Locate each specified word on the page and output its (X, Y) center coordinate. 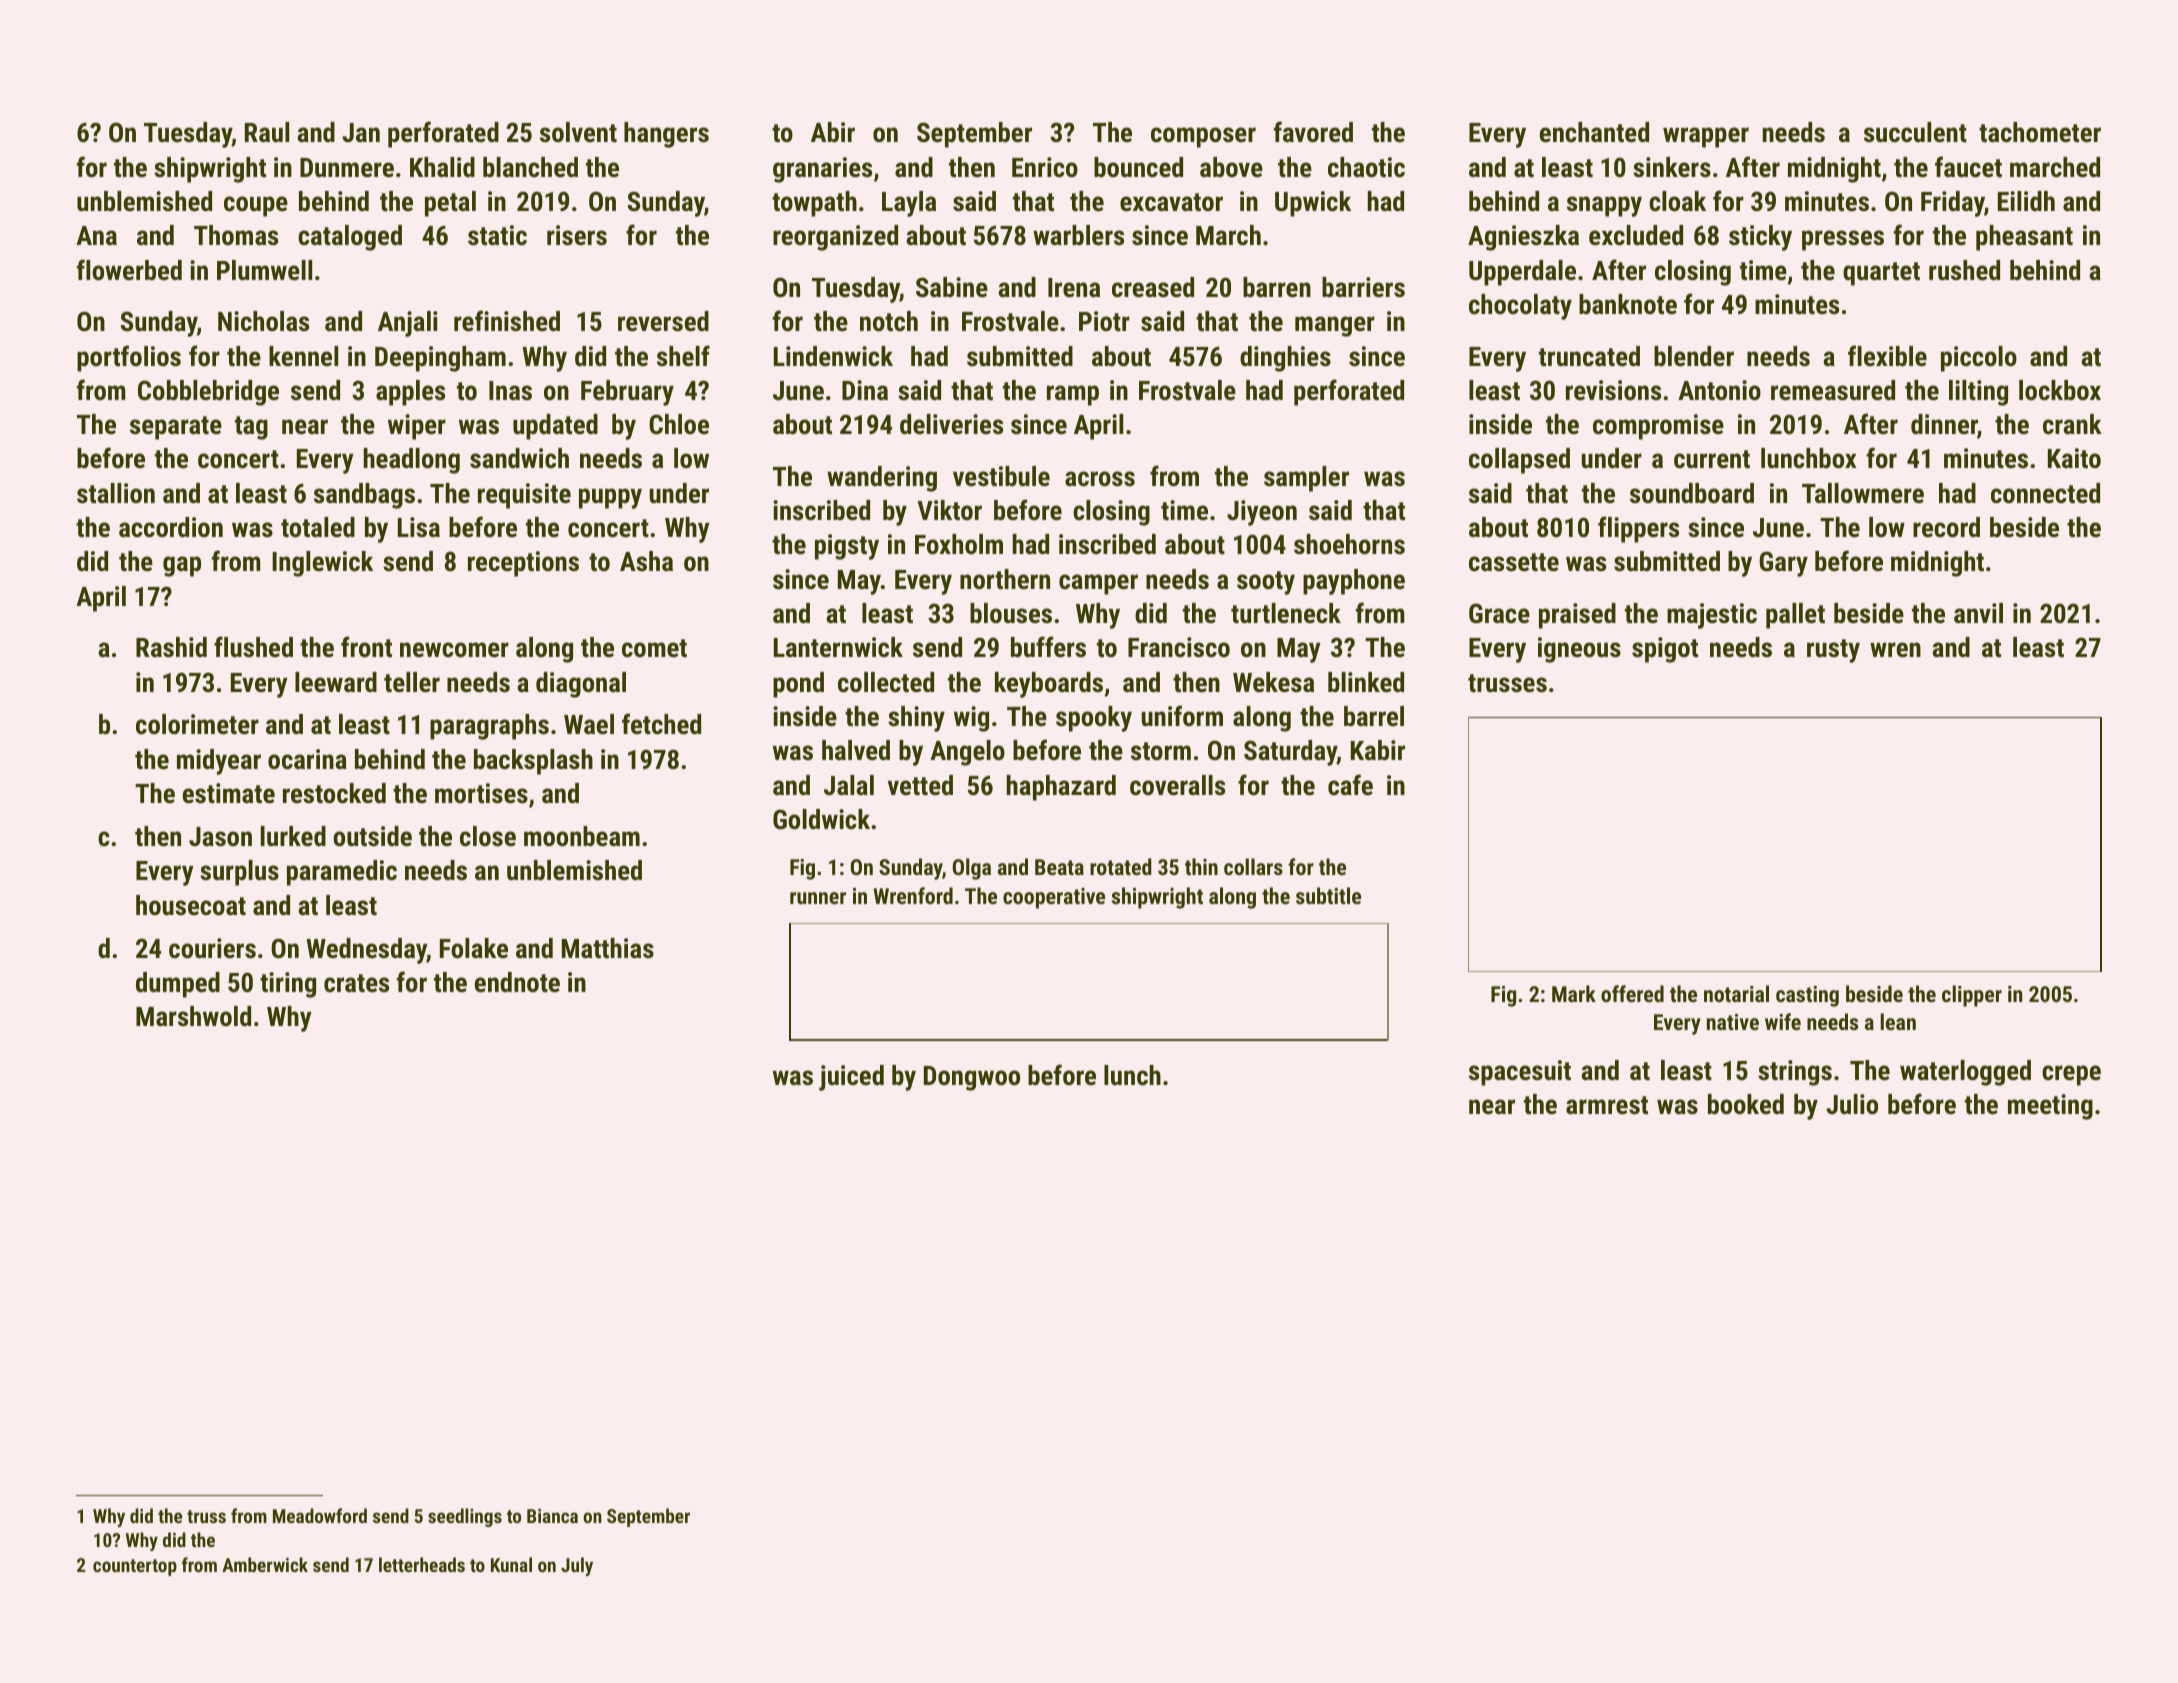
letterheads (422, 1564)
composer (1203, 137)
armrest (1607, 1105)
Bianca (552, 1516)
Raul (267, 132)
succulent (1915, 132)
